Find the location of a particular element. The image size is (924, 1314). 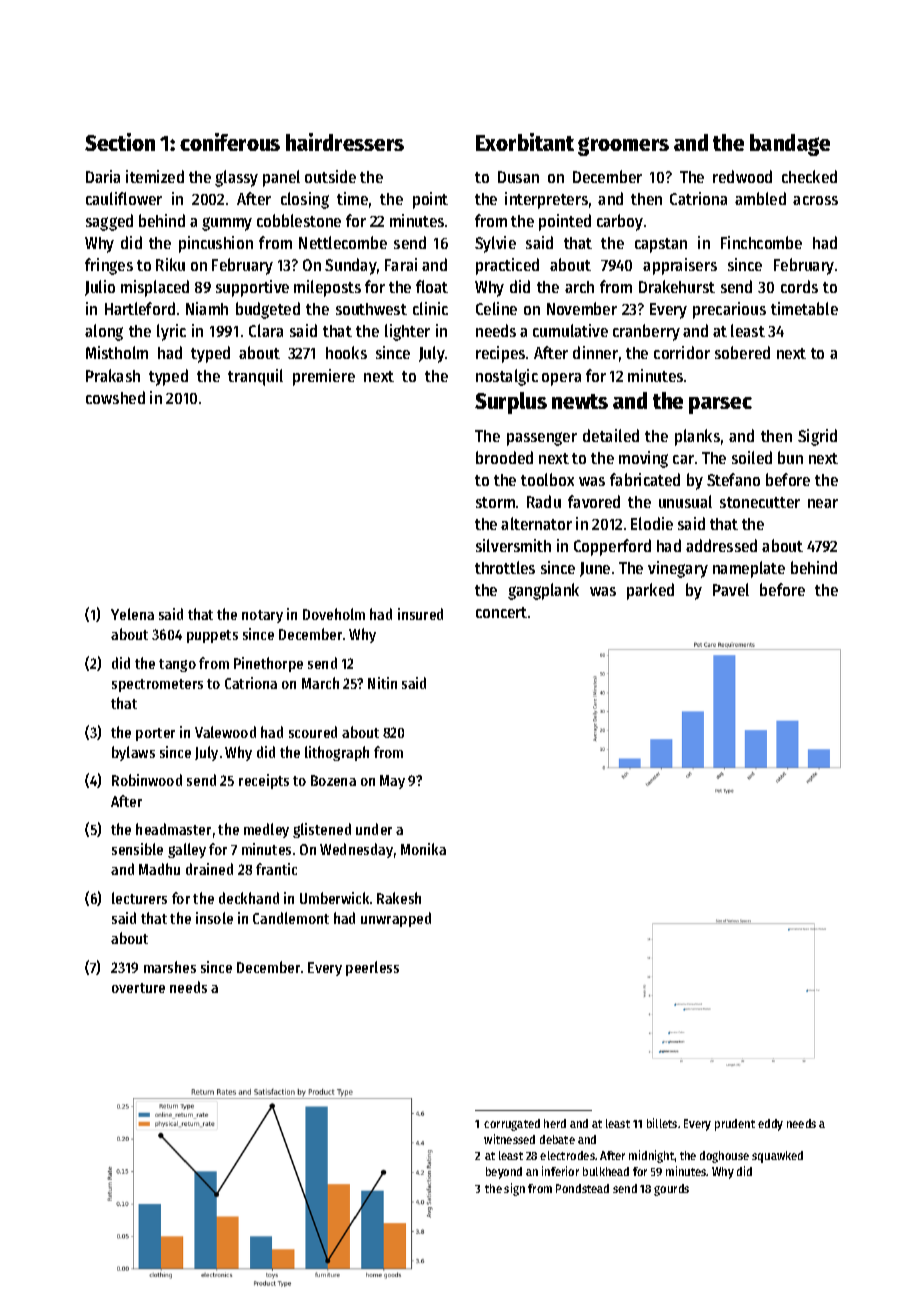

groomers is located at coordinates (623, 146).
